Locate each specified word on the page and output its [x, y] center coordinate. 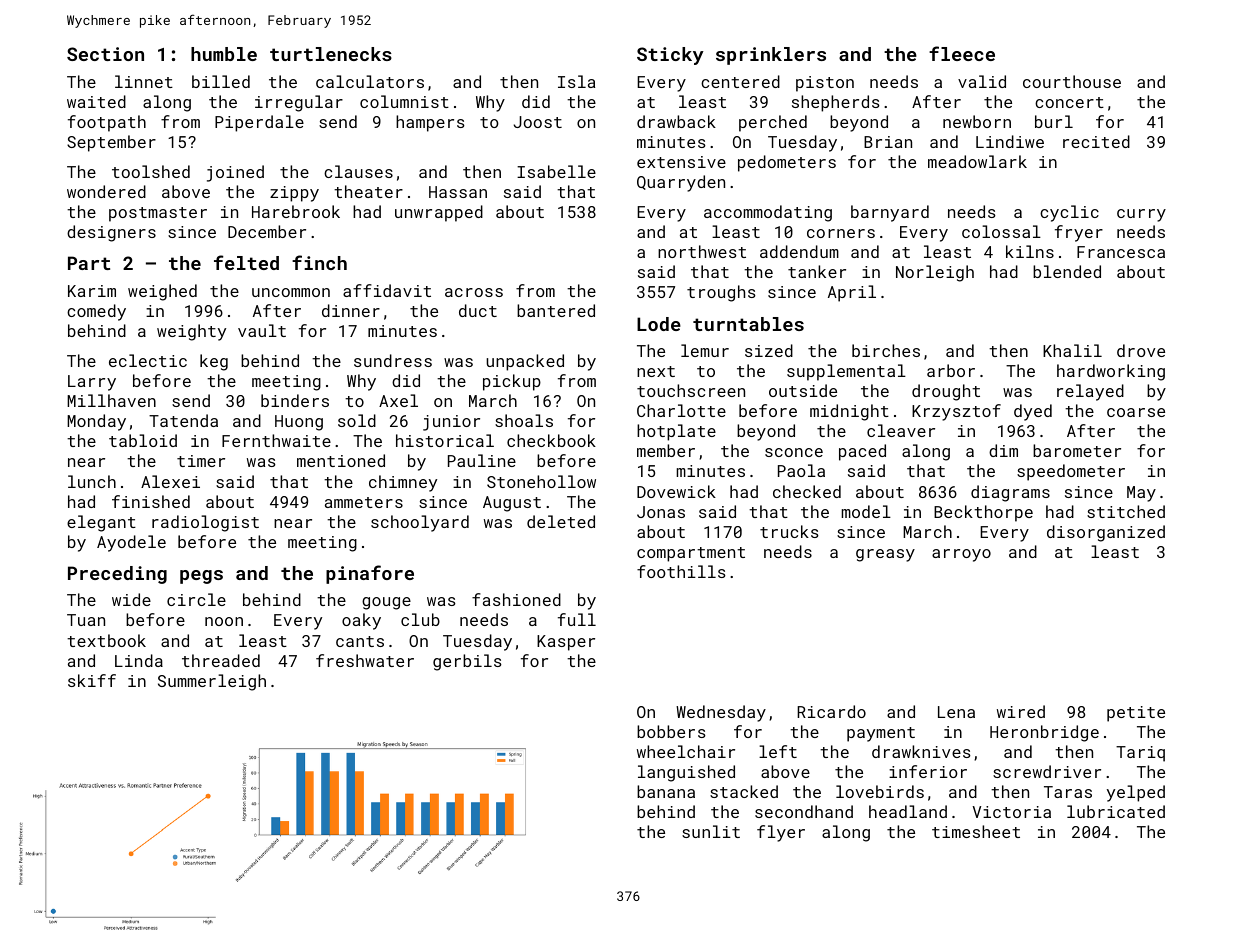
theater [368, 191]
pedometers [787, 163]
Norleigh [935, 273]
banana [666, 791]
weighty [191, 332]
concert [1069, 102]
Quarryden [681, 183]
